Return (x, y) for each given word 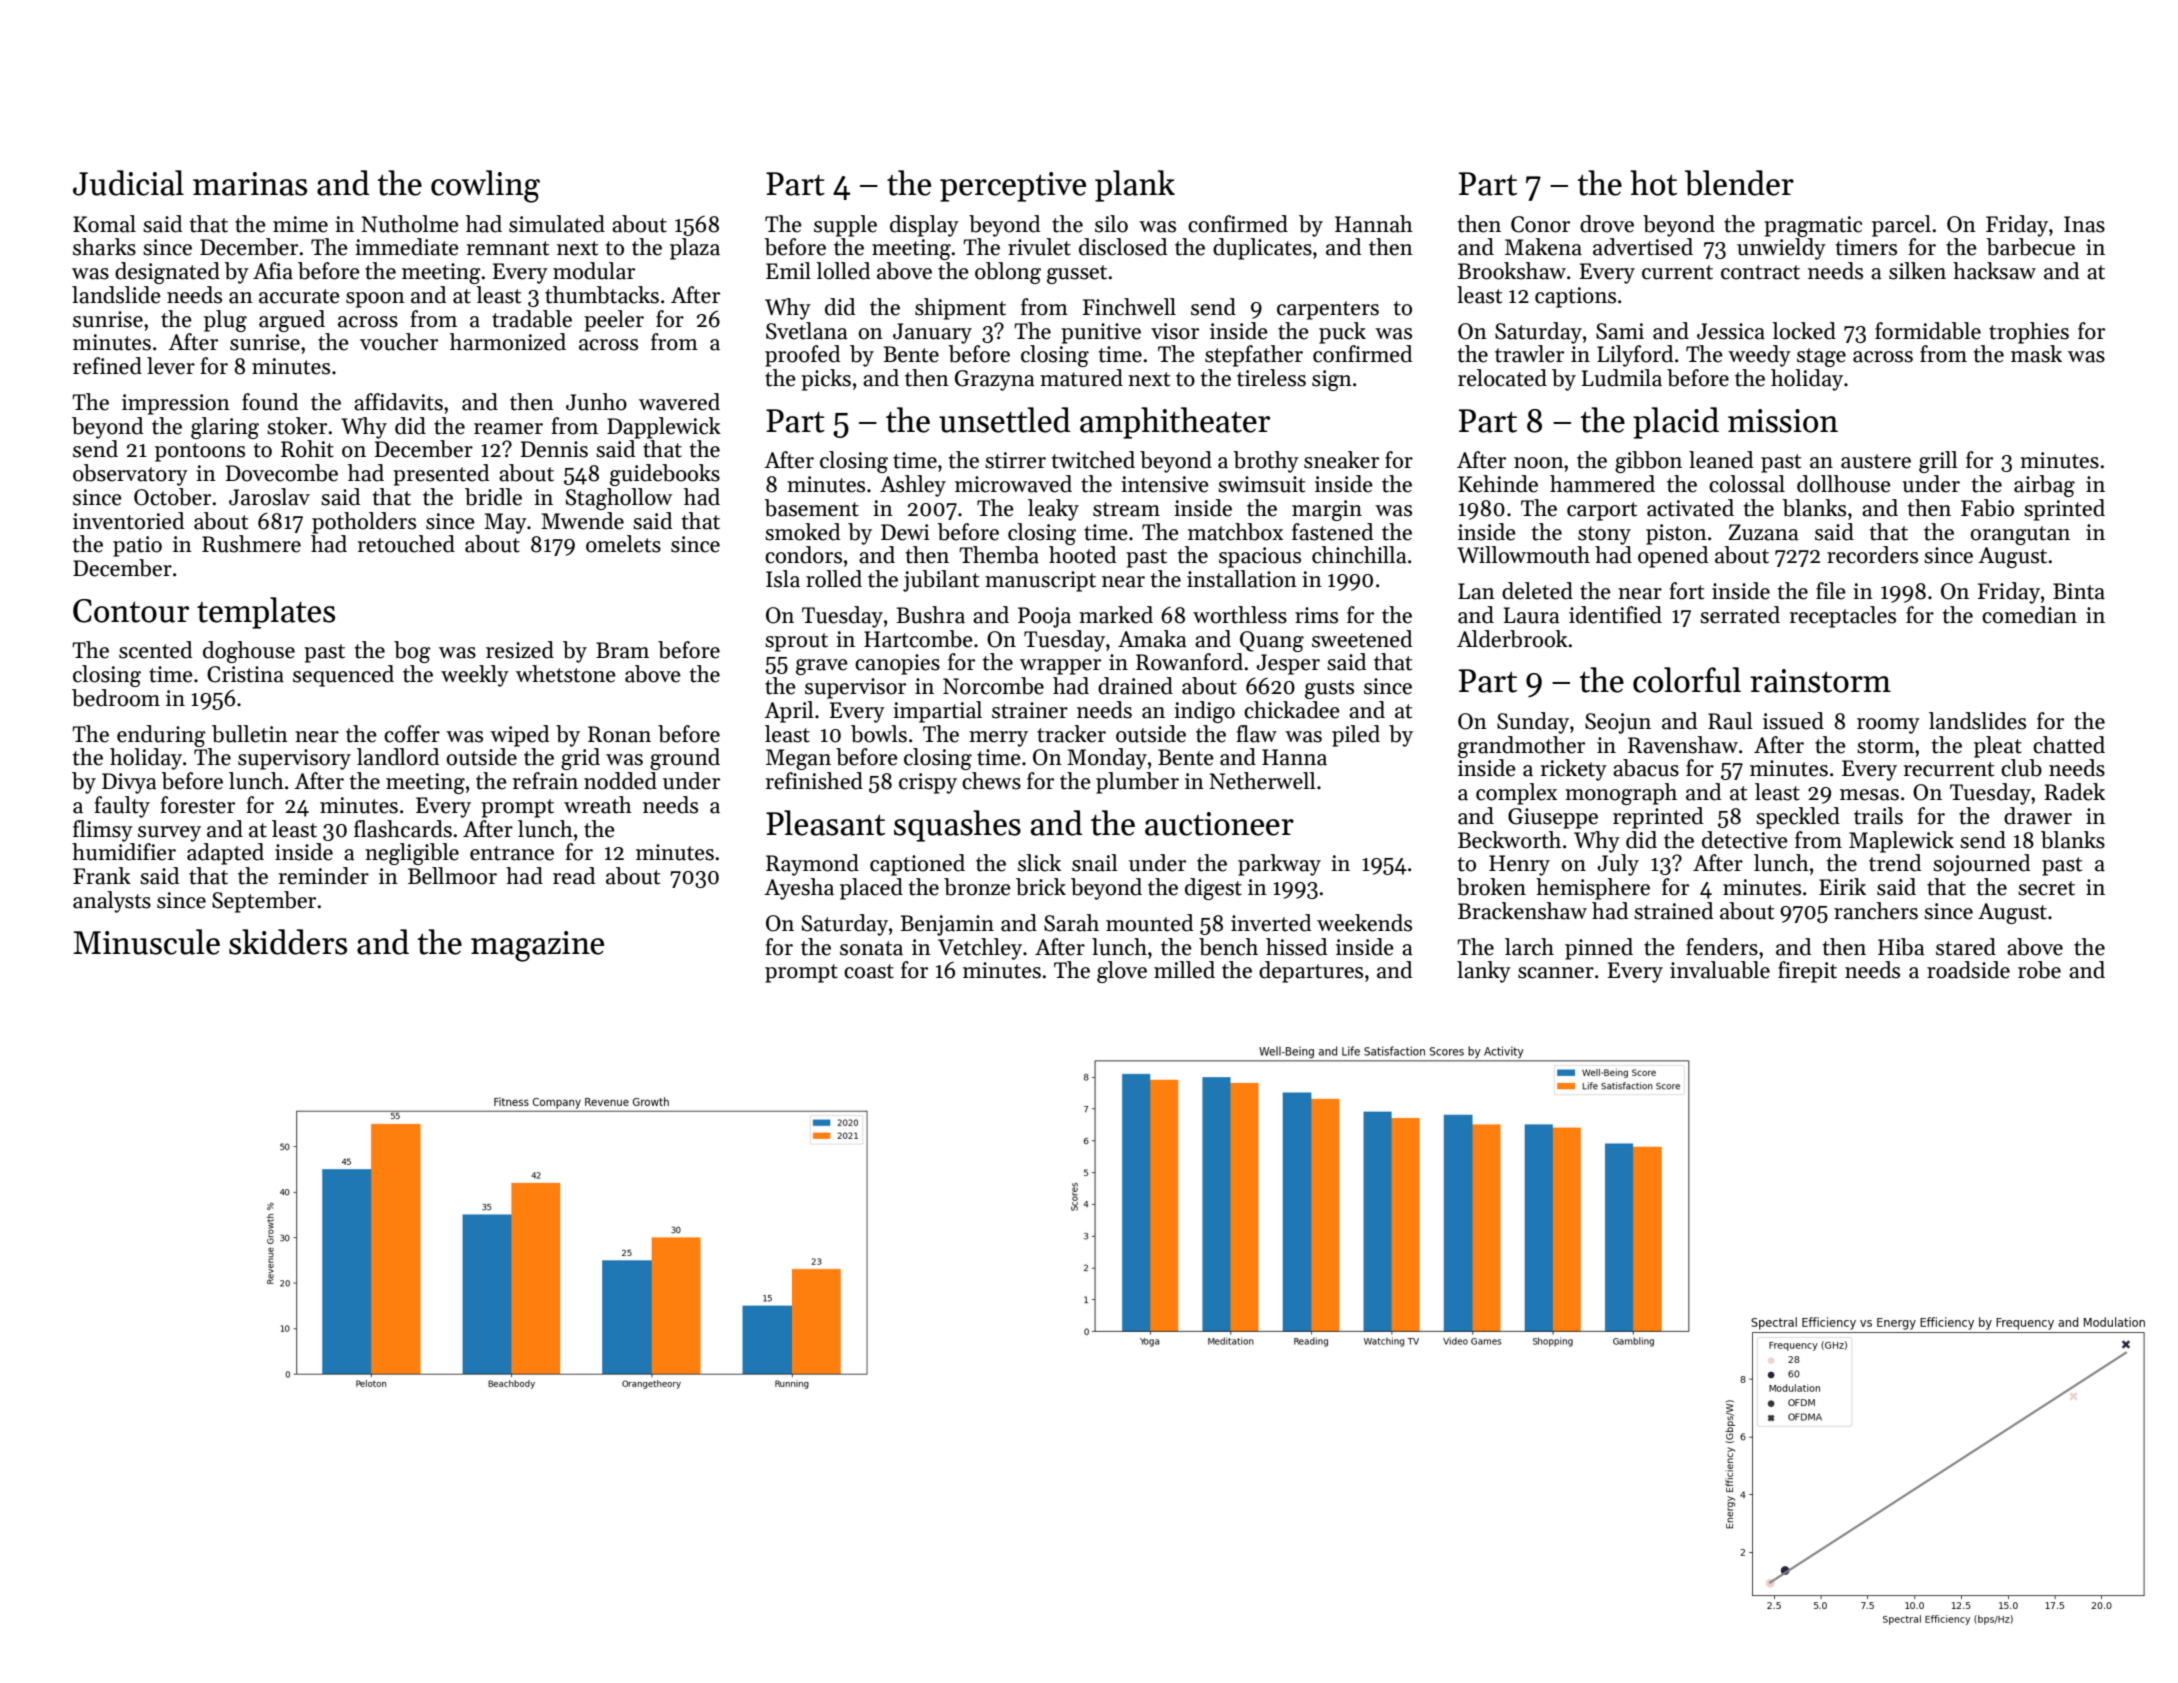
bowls (879, 734)
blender (1739, 183)
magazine (537, 946)
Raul (1730, 721)
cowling (485, 186)
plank (1135, 186)
